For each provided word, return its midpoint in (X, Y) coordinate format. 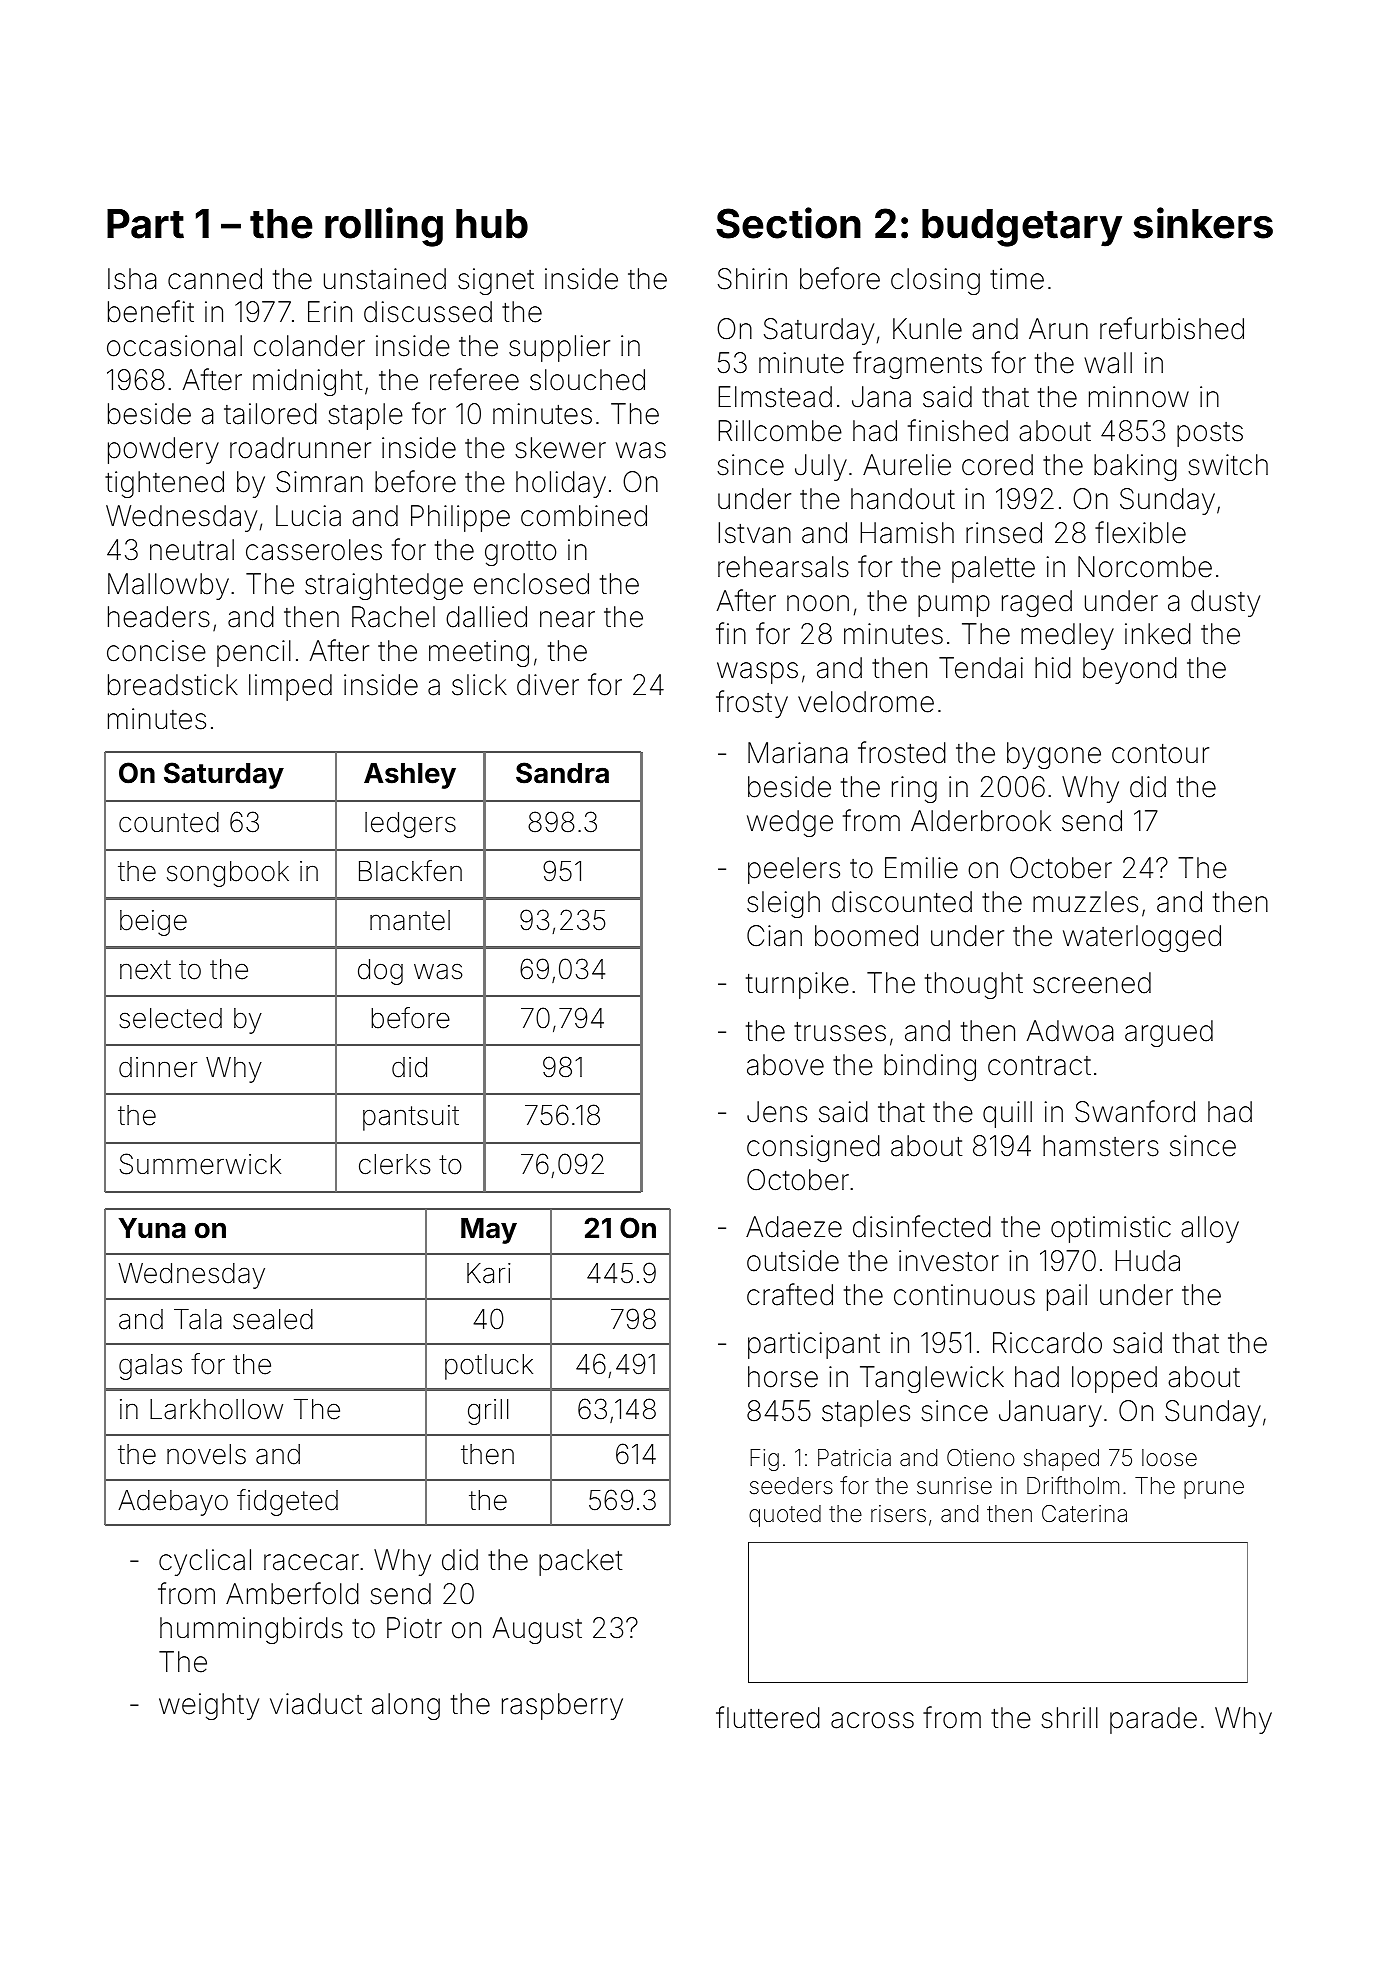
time (1017, 279)
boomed (866, 936)
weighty (209, 1706)
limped (290, 687)
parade (1153, 1720)
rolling (384, 227)
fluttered (768, 1717)
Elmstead (775, 397)
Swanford (1135, 1111)
